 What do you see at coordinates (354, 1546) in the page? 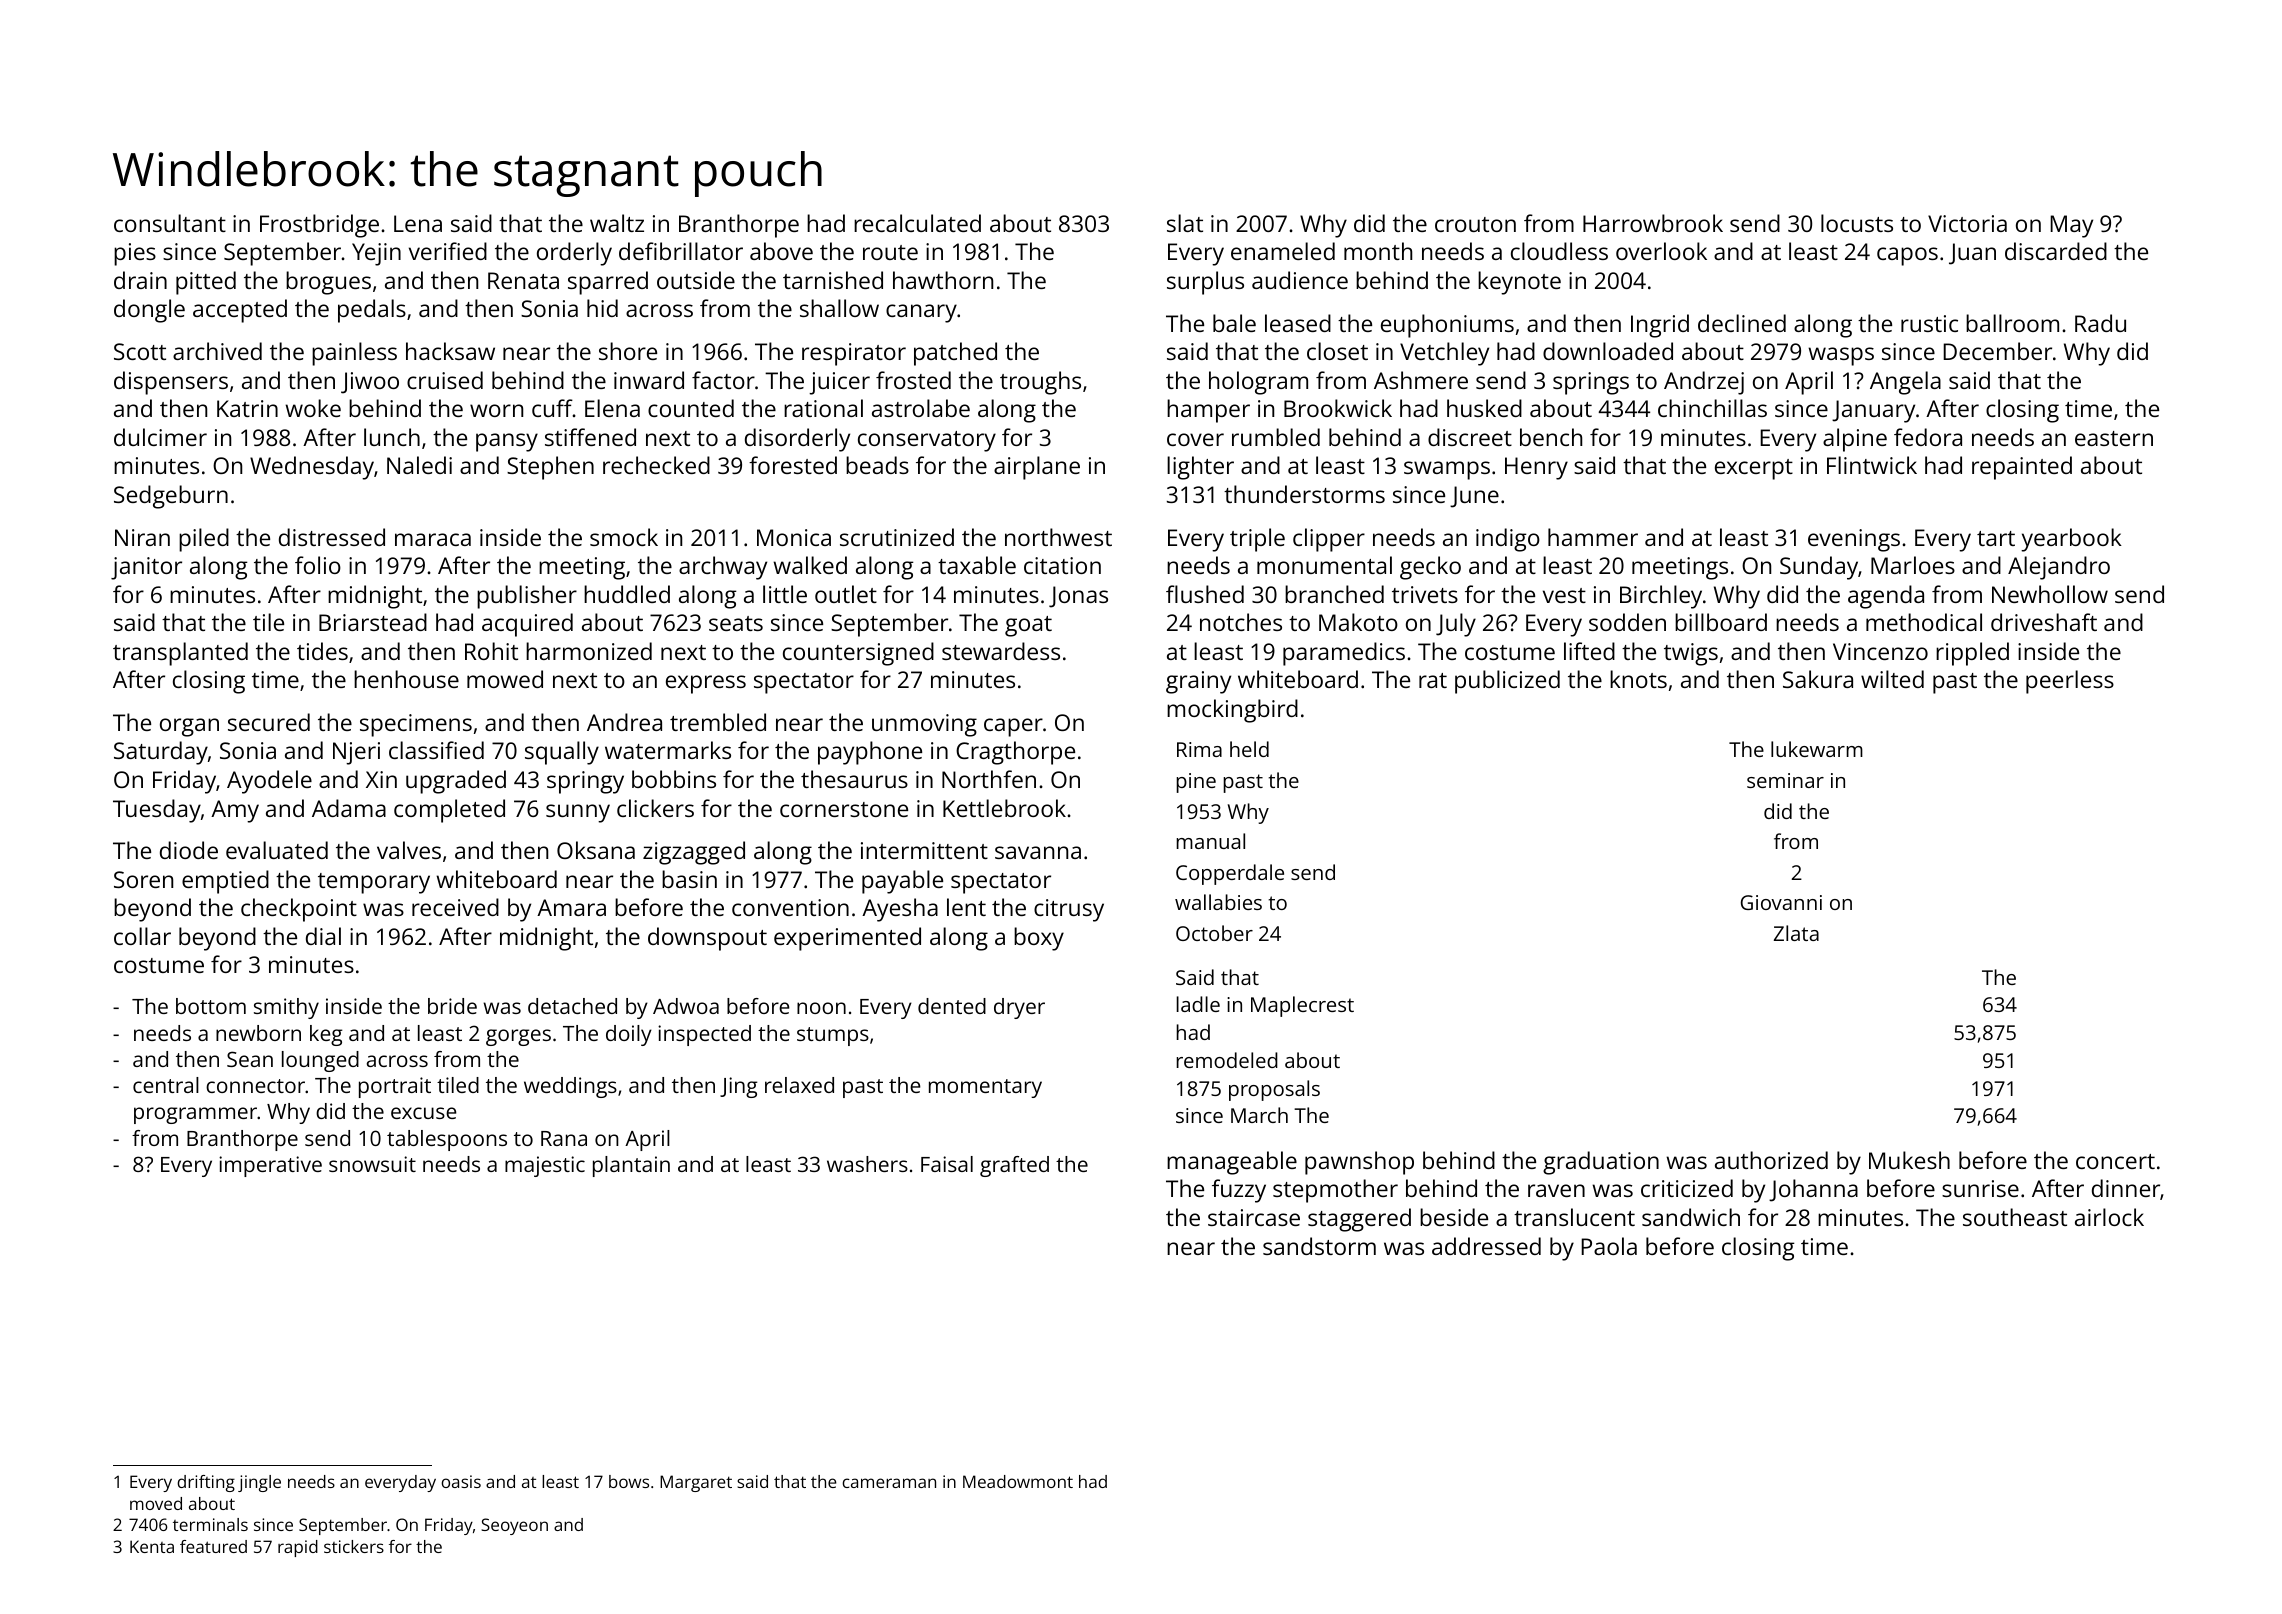
I see `stickers` at bounding box center [354, 1546].
